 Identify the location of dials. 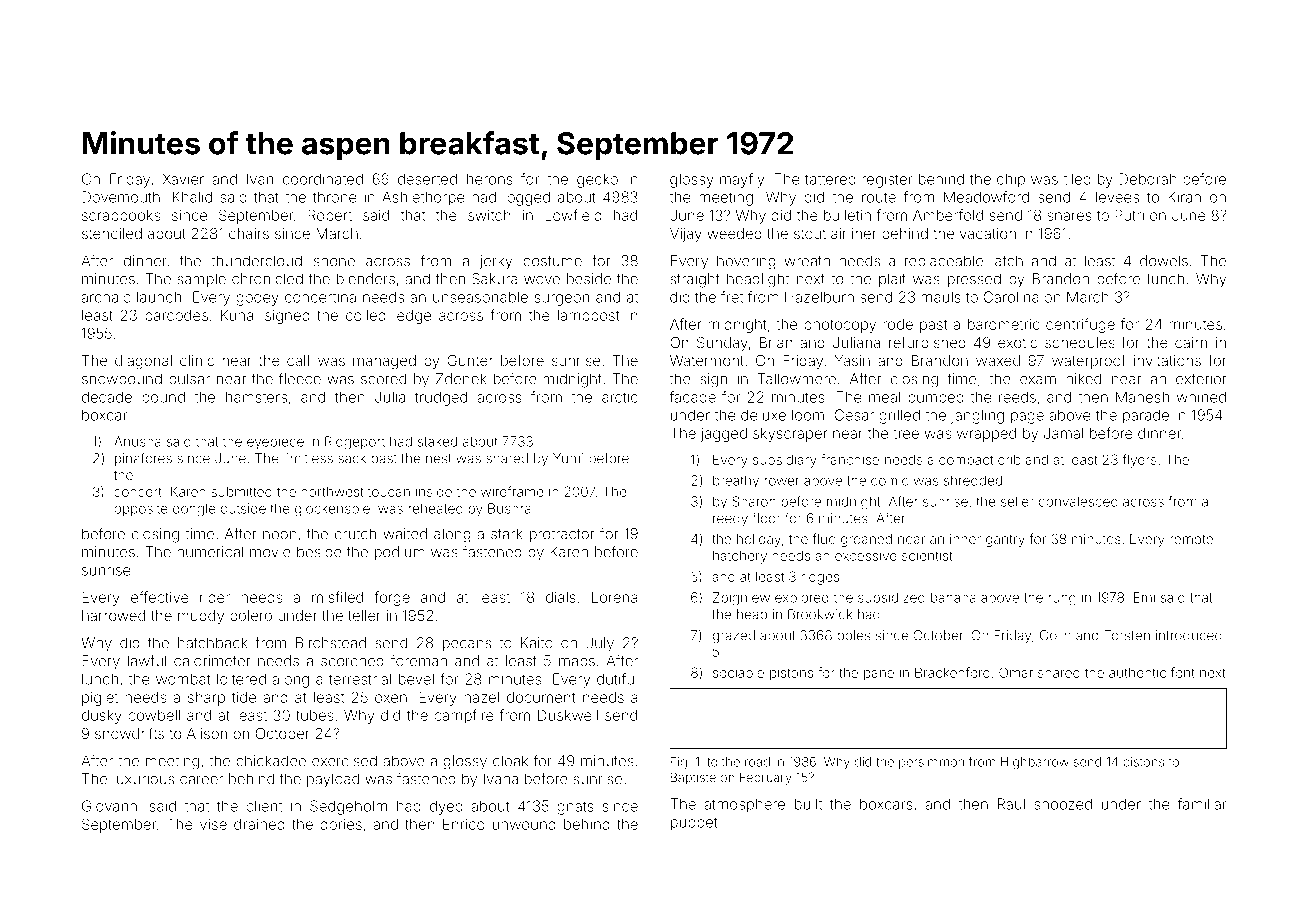
(561, 597).
